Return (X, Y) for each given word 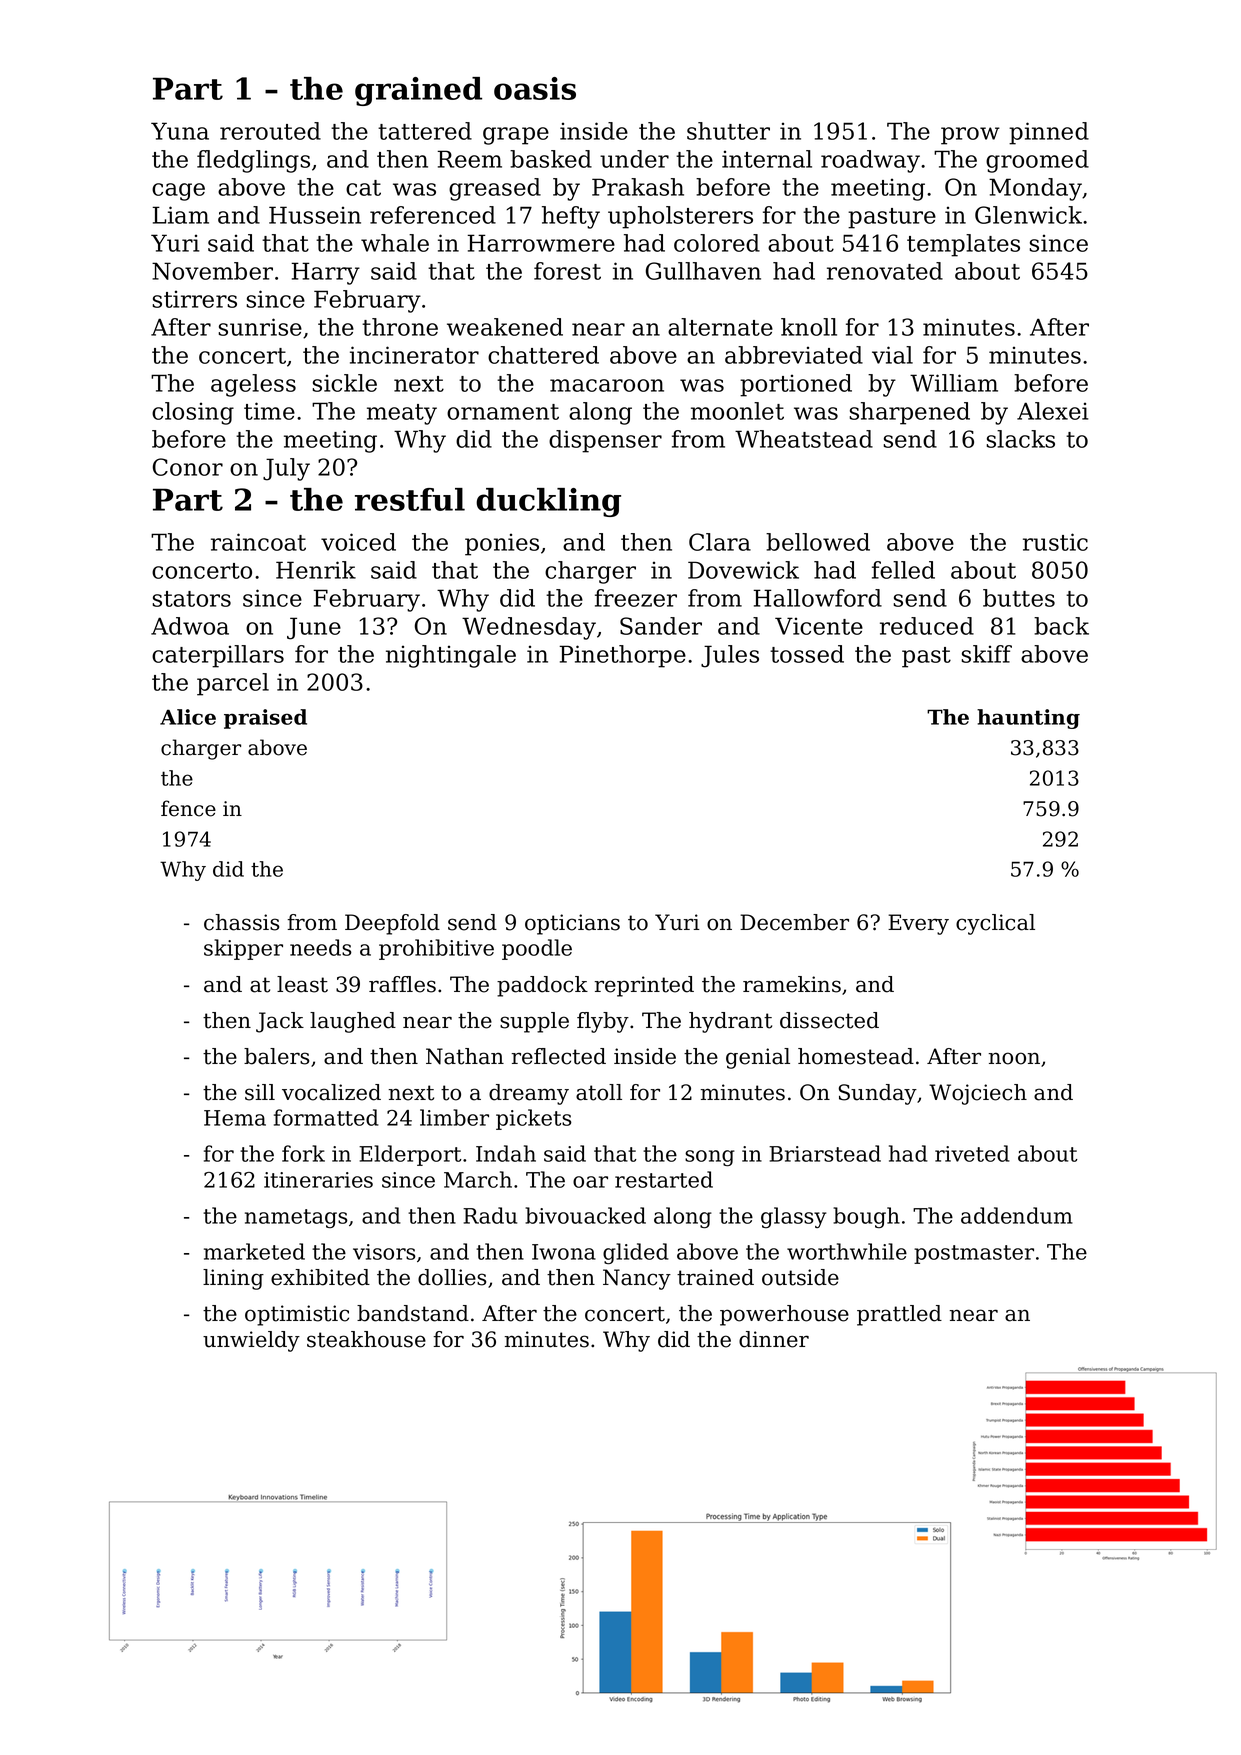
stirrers (194, 299)
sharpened (909, 413)
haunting (1028, 719)
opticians (572, 924)
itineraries (318, 1180)
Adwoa (190, 626)
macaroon (607, 385)
